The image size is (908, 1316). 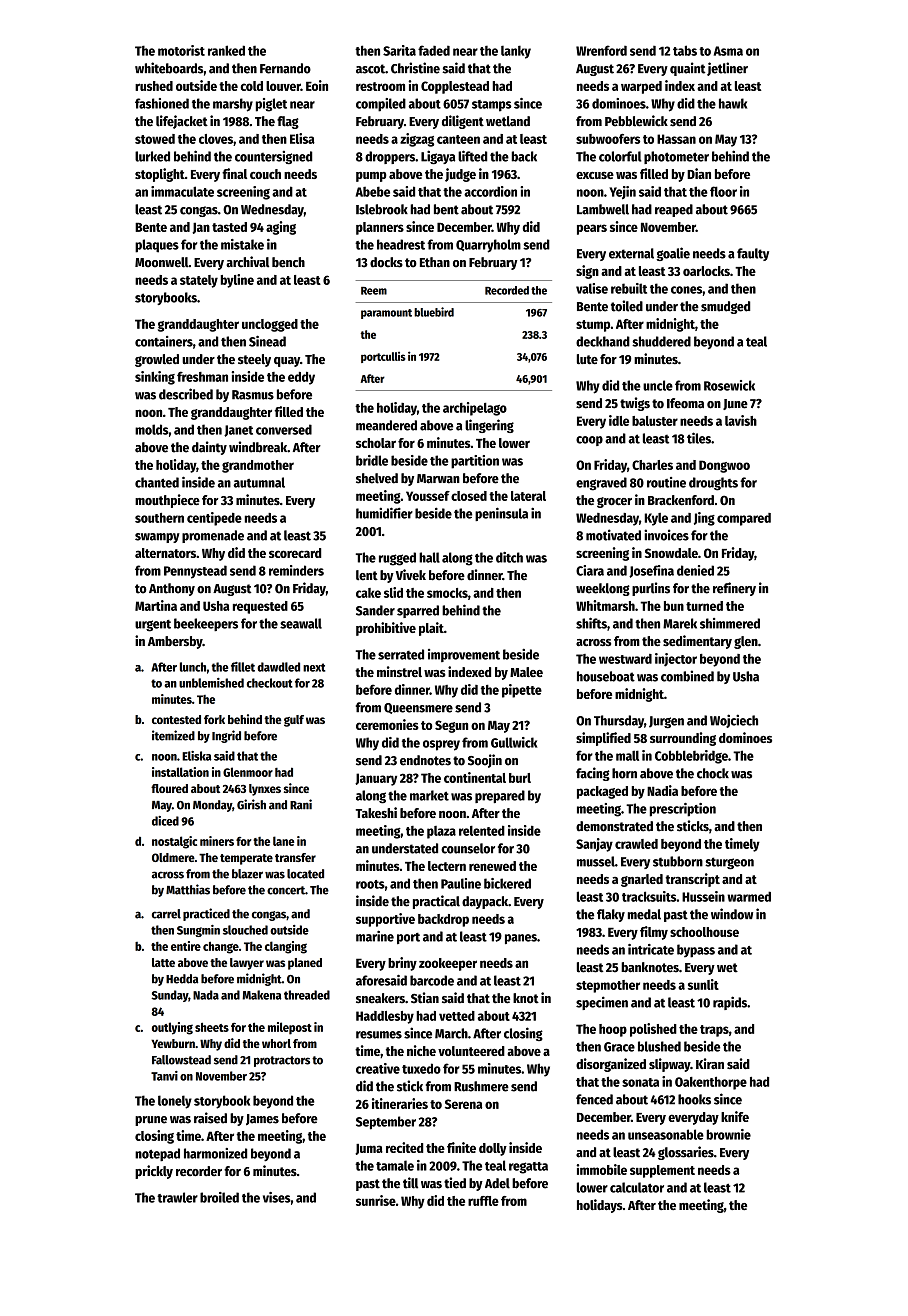 What do you see at coordinates (399, 50) in the image?
I see `Sarita` at bounding box center [399, 50].
